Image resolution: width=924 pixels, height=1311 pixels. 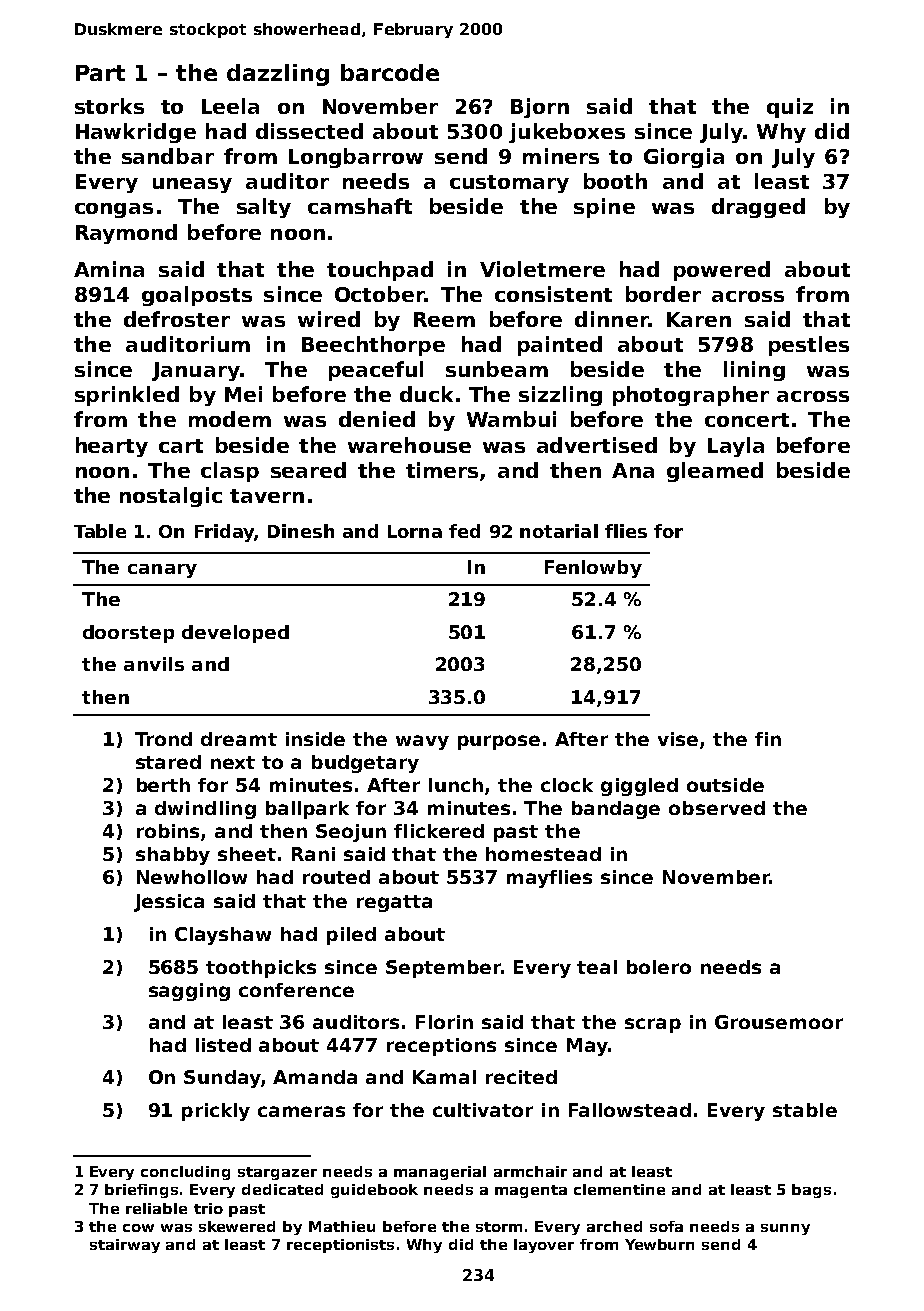 What do you see at coordinates (415, 531) in the screenshot?
I see `Lorna` at bounding box center [415, 531].
